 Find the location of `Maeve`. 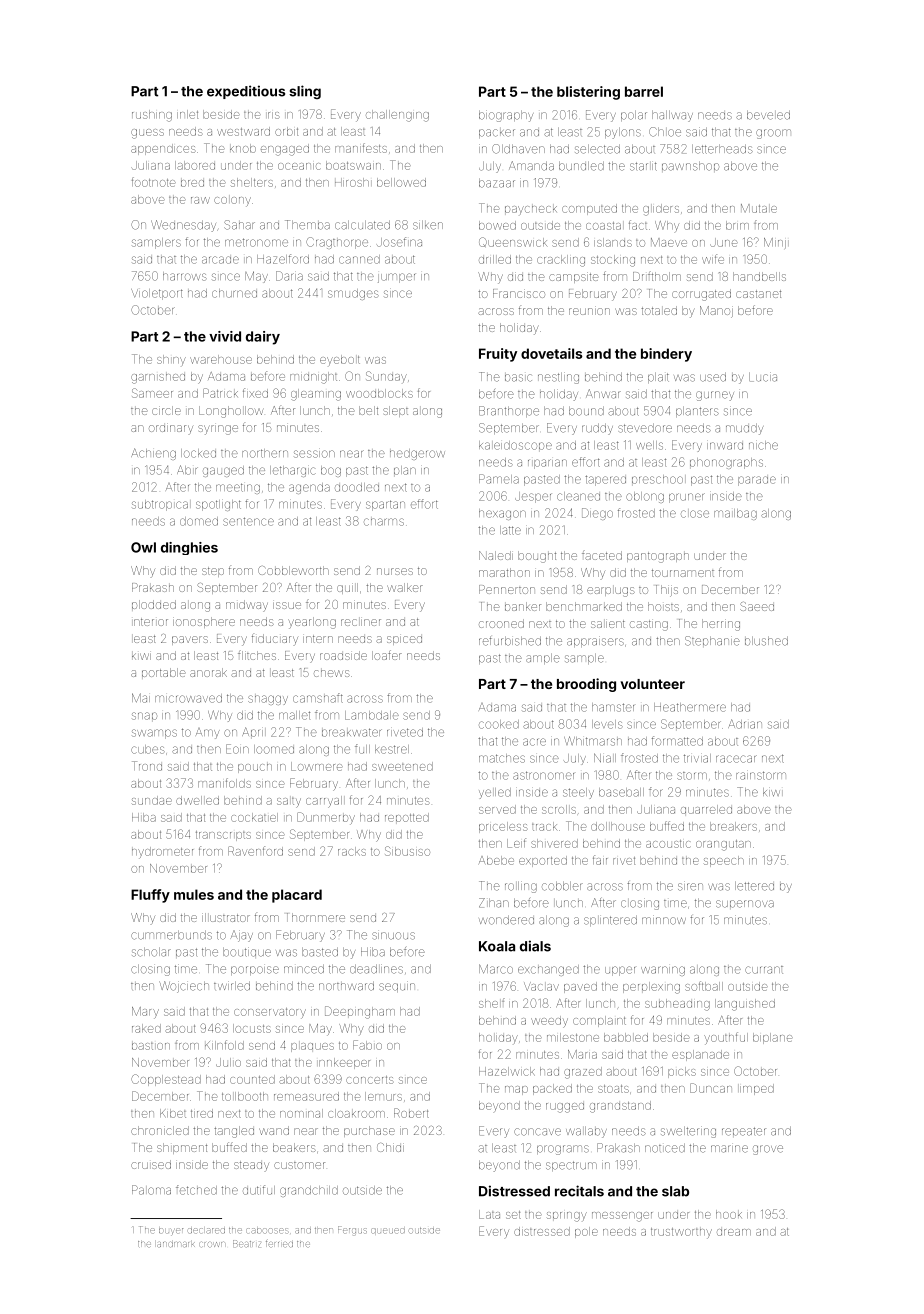

Maeve is located at coordinates (669, 242).
